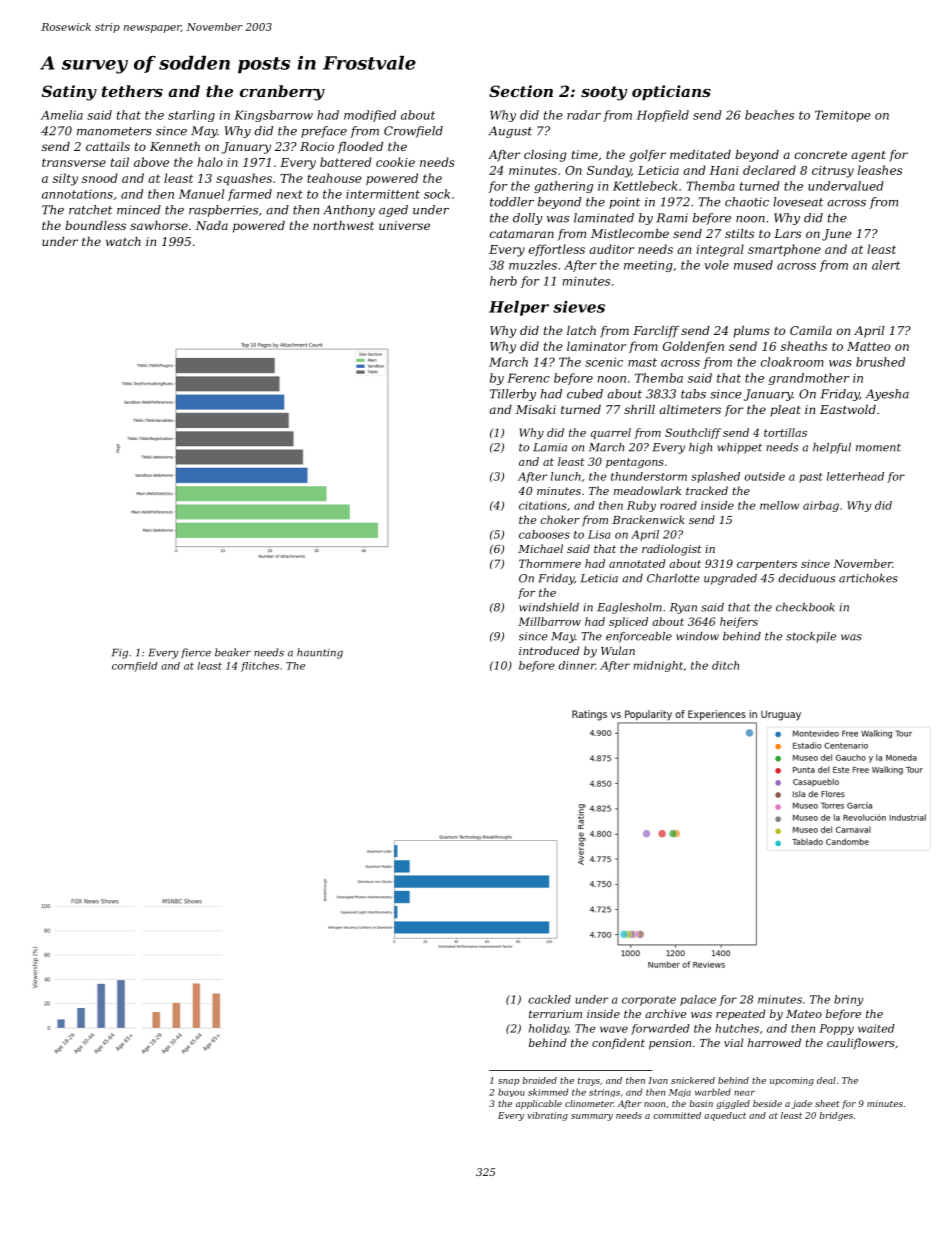 The height and width of the screenshot is (1233, 952). I want to click on flitches, so click(260, 667).
